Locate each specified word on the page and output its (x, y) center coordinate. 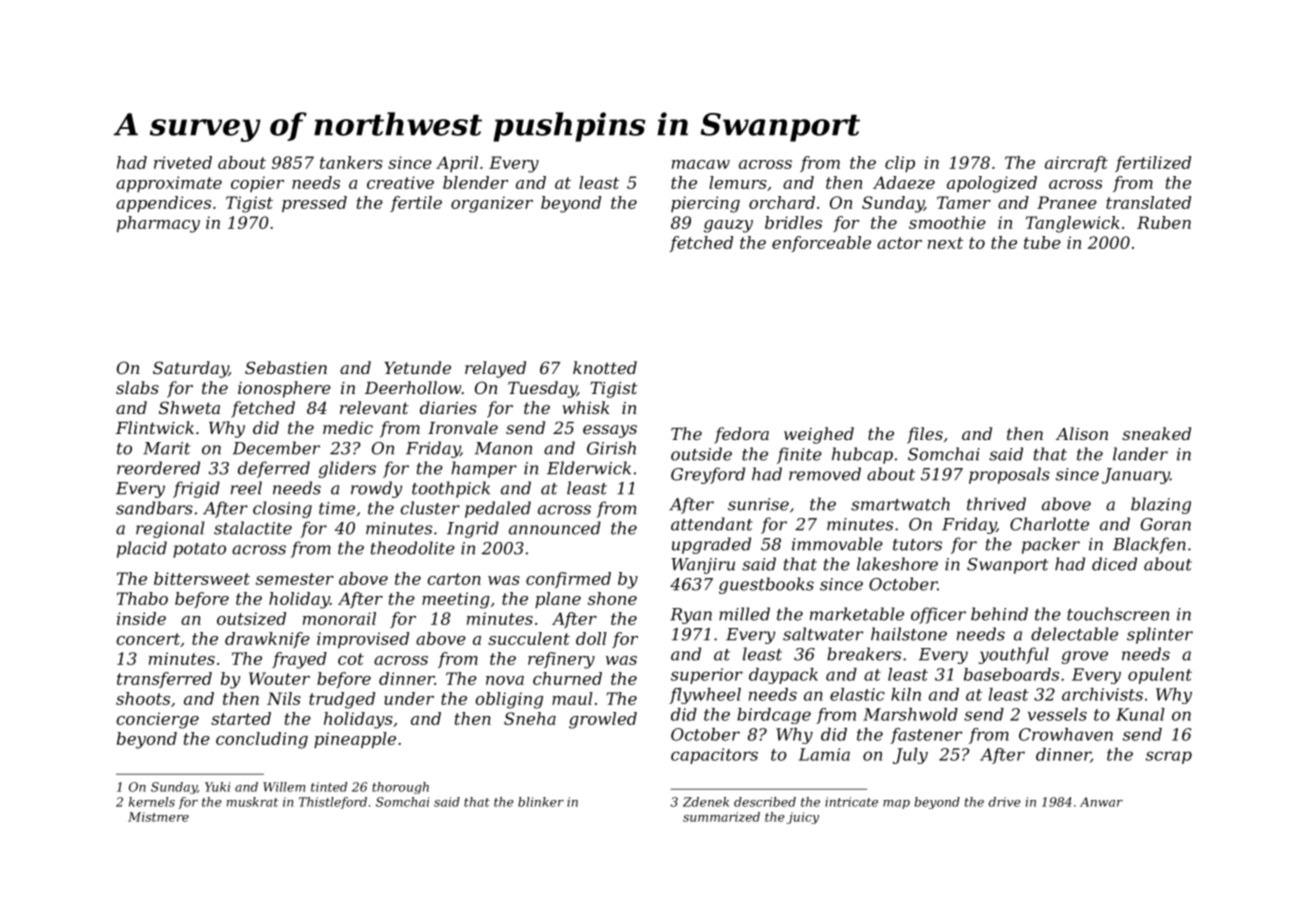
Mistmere (158, 817)
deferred (274, 469)
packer (1051, 545)
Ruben (1164, 222)
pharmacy (158, 224)
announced (555, 528)
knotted (605, 367)
